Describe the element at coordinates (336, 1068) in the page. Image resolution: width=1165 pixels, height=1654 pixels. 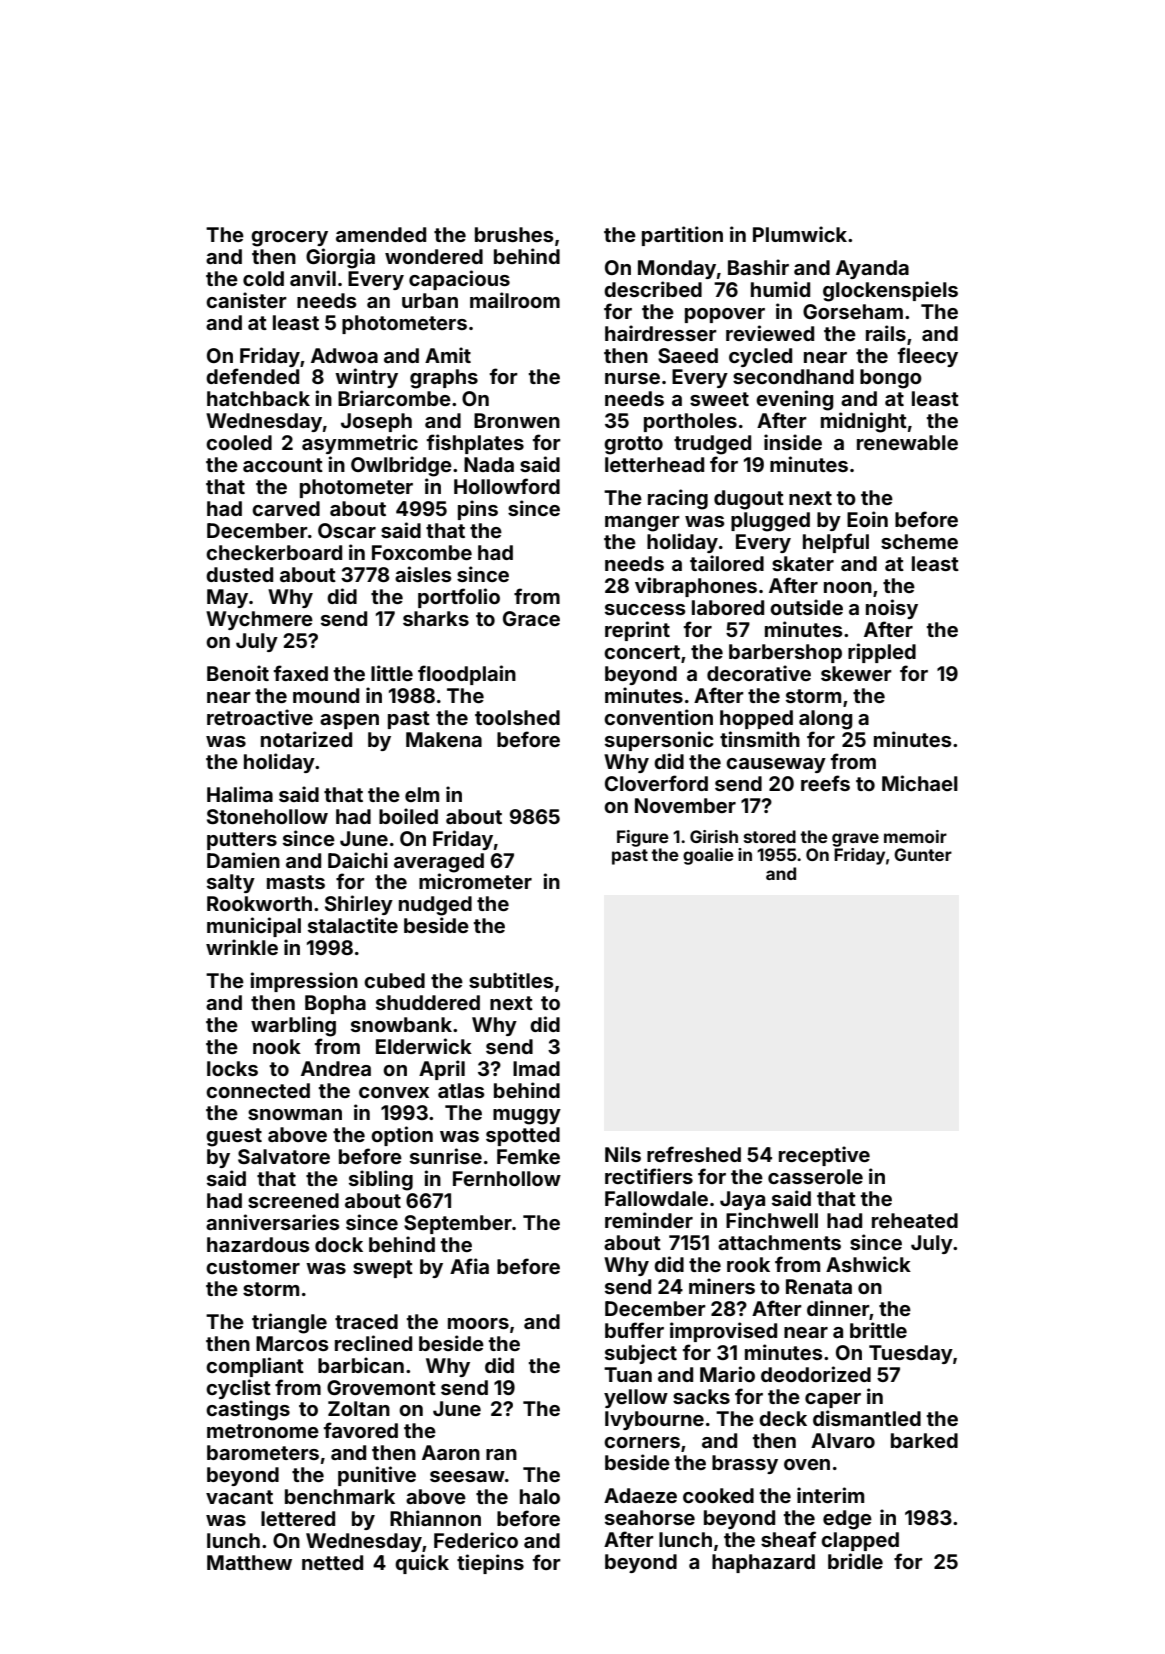
I see `Andrea` at that location.
